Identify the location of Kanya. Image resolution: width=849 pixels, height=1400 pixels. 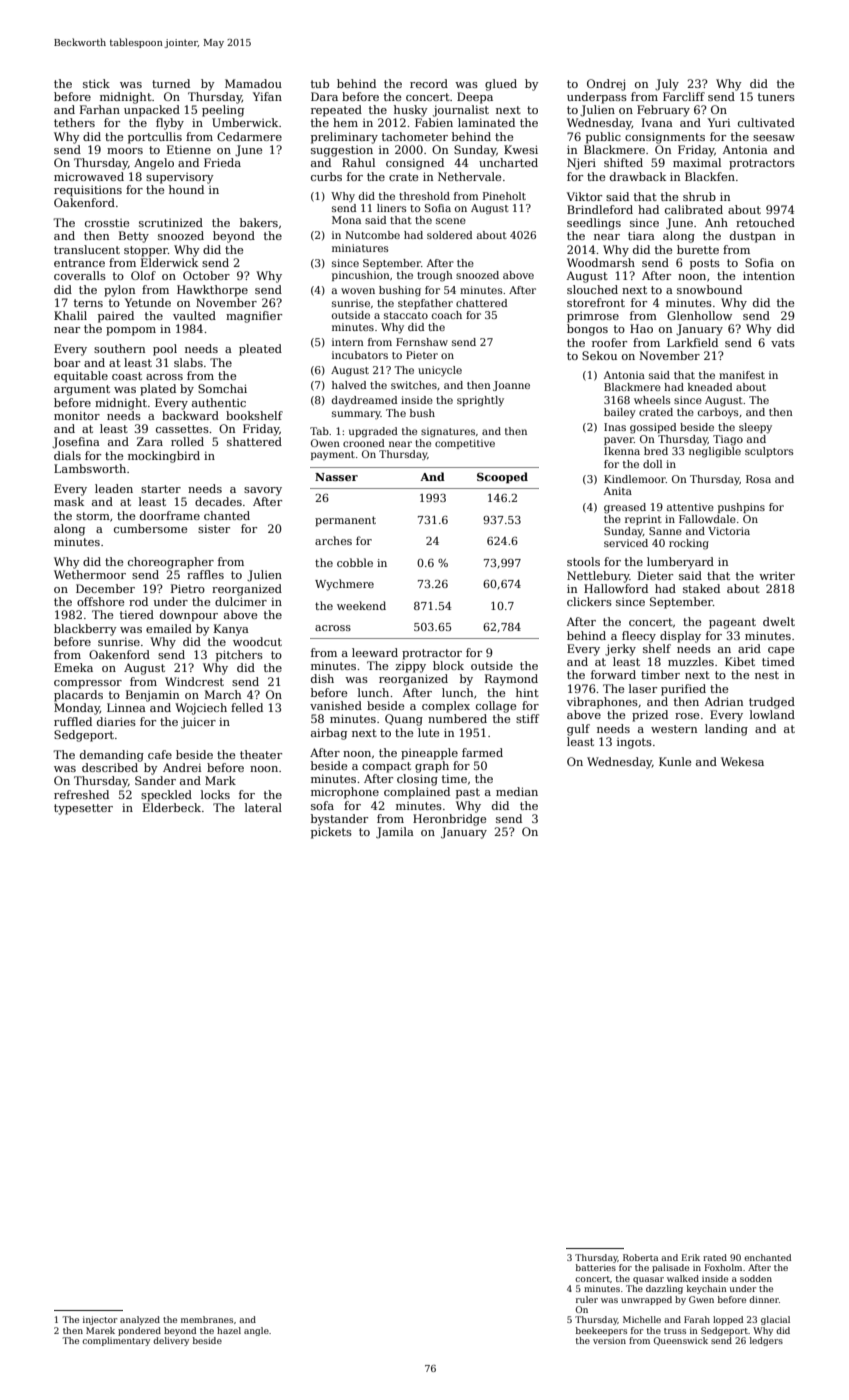
(231, 630).
